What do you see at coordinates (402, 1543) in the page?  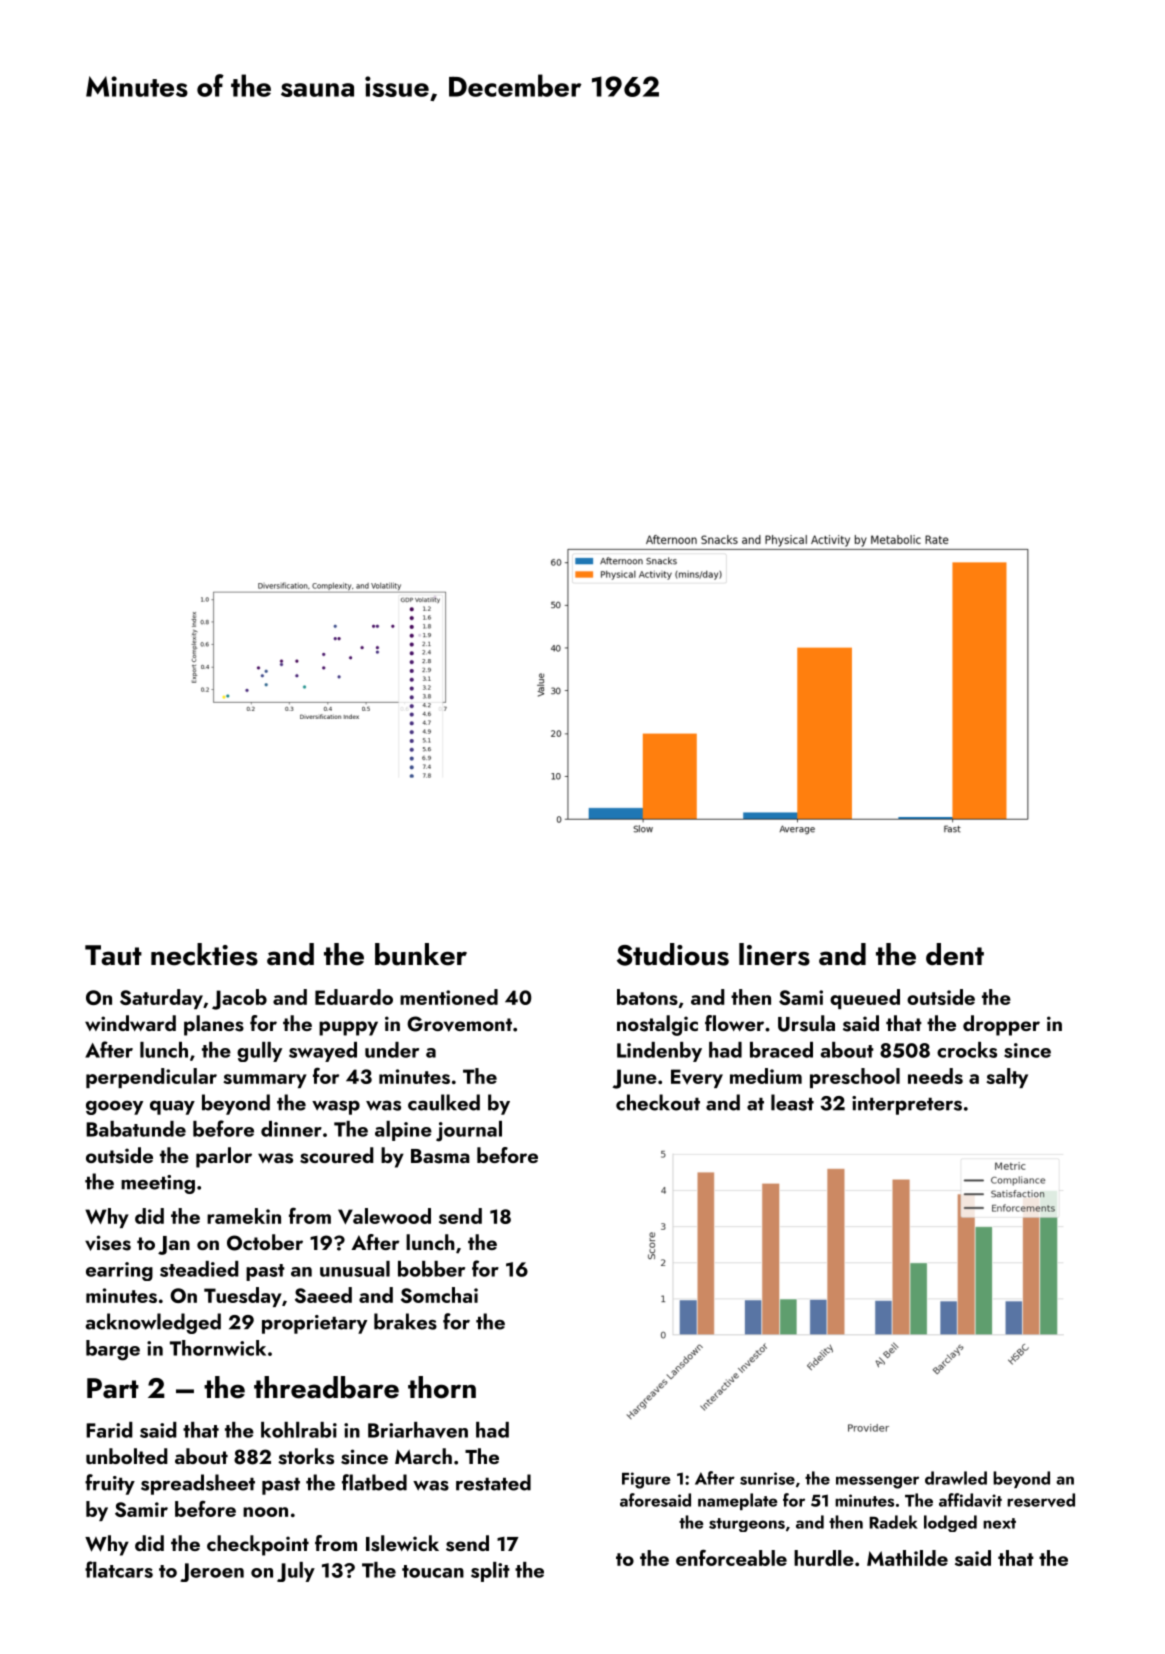 I see `Islewick` at bounding box center [402, 1543].
